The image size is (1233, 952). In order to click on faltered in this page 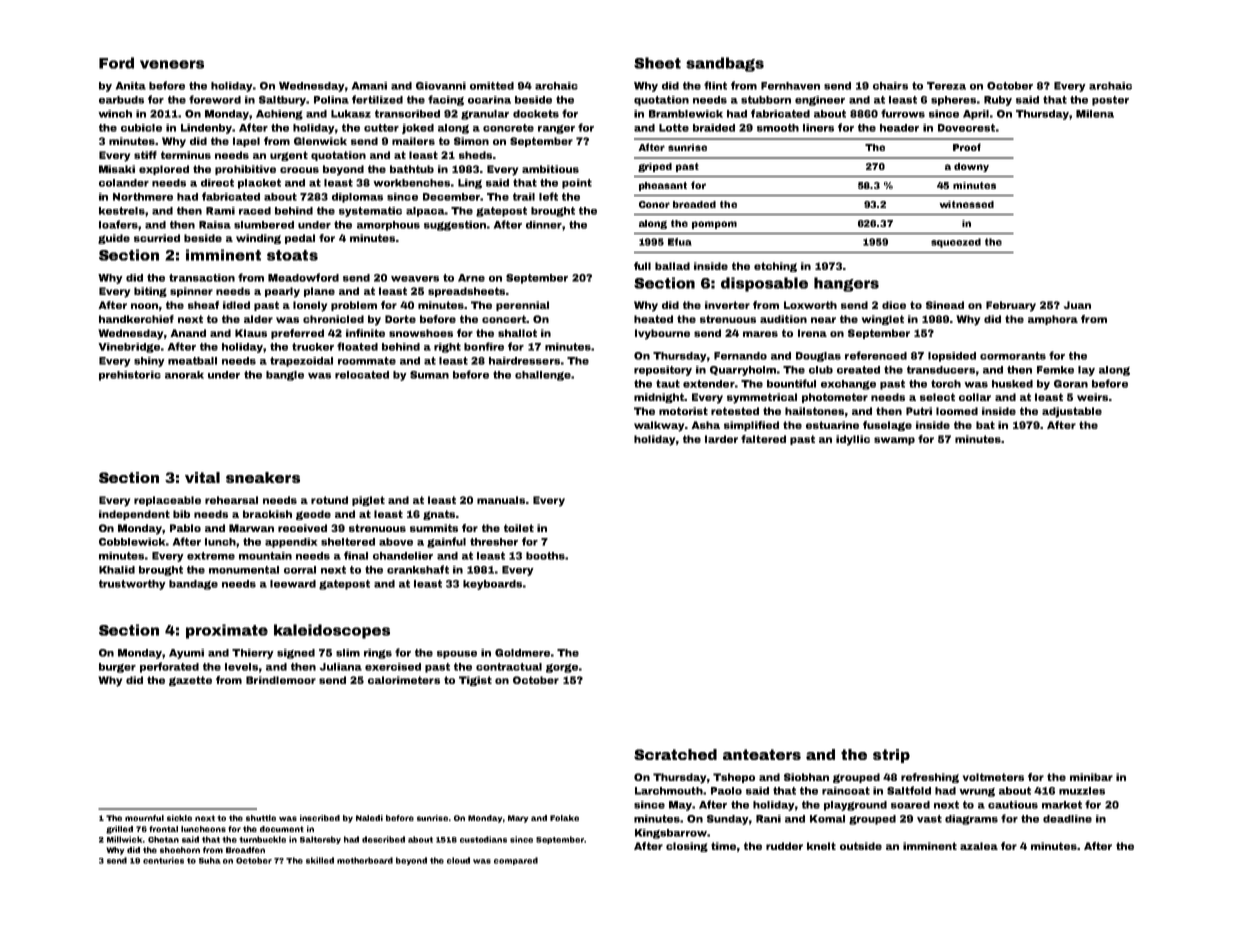, I will do `click(763, 439)`.
